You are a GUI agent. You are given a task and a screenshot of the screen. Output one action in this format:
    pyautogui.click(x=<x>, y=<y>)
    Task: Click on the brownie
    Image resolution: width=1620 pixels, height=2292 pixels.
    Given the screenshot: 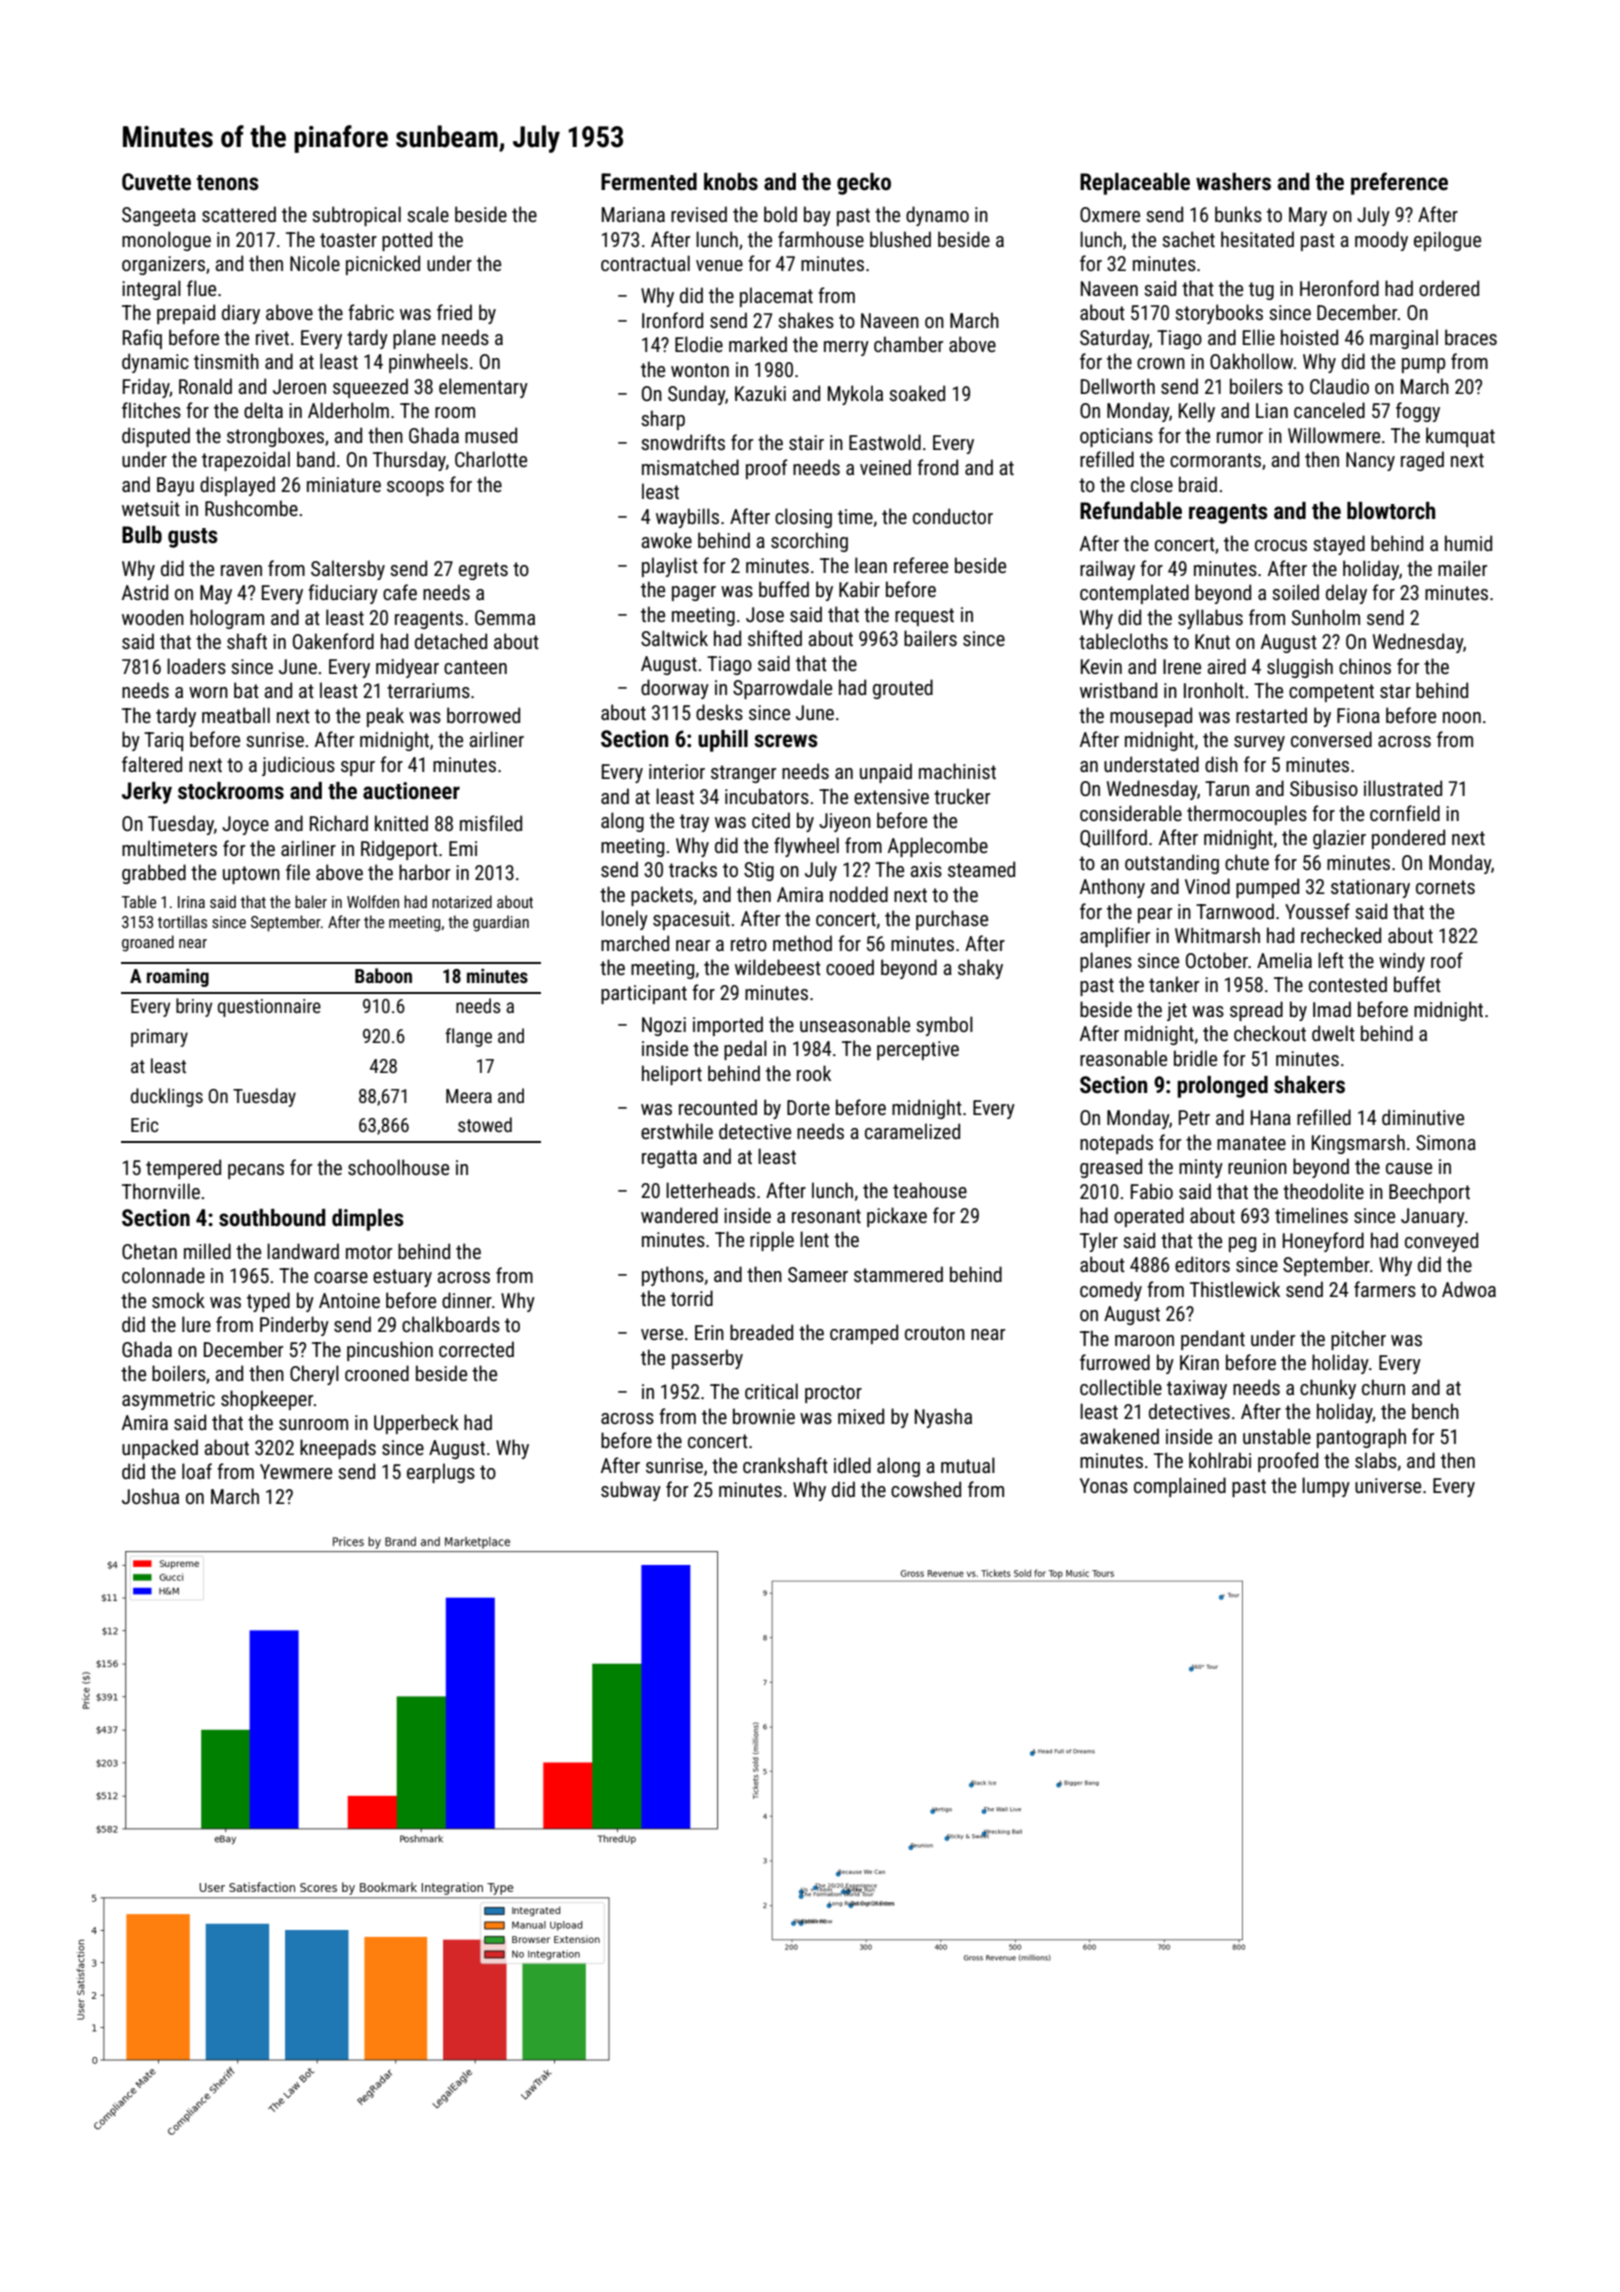 What is the action you would take?
    pyautogui.click(x=764, y=1416)
